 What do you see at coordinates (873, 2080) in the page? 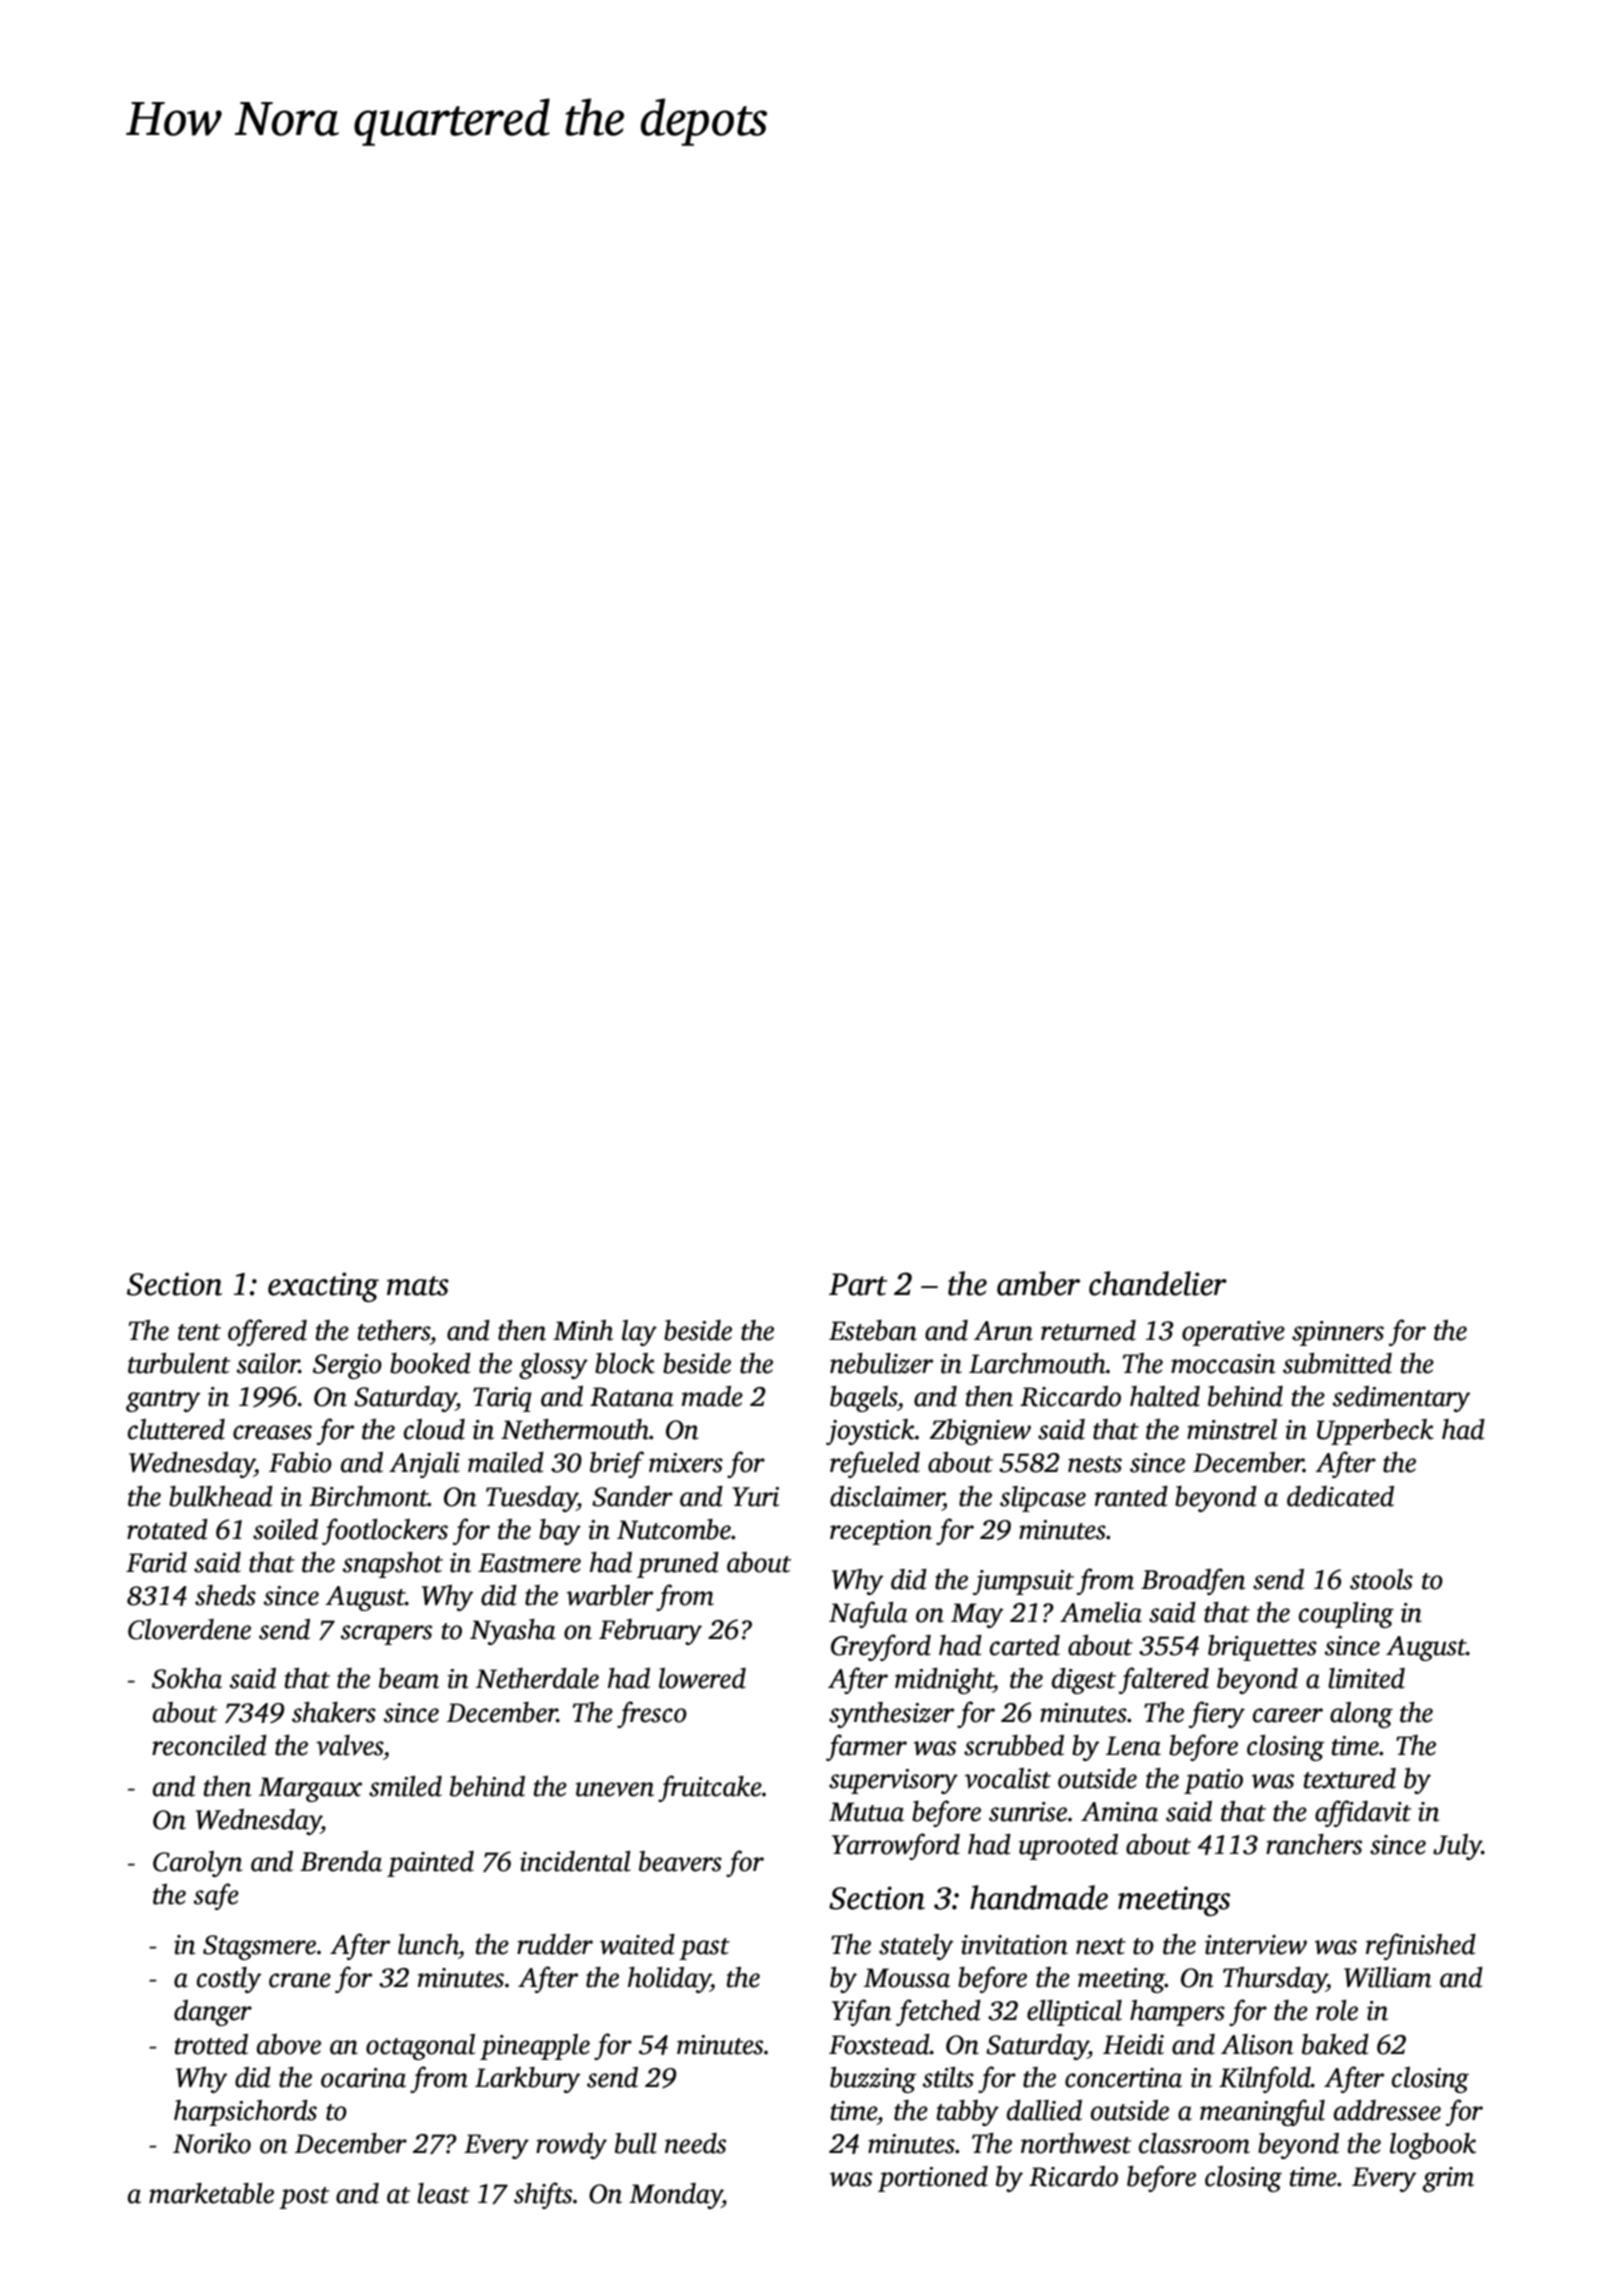
I see `buzzing` at bounding box center [873, 2080].
